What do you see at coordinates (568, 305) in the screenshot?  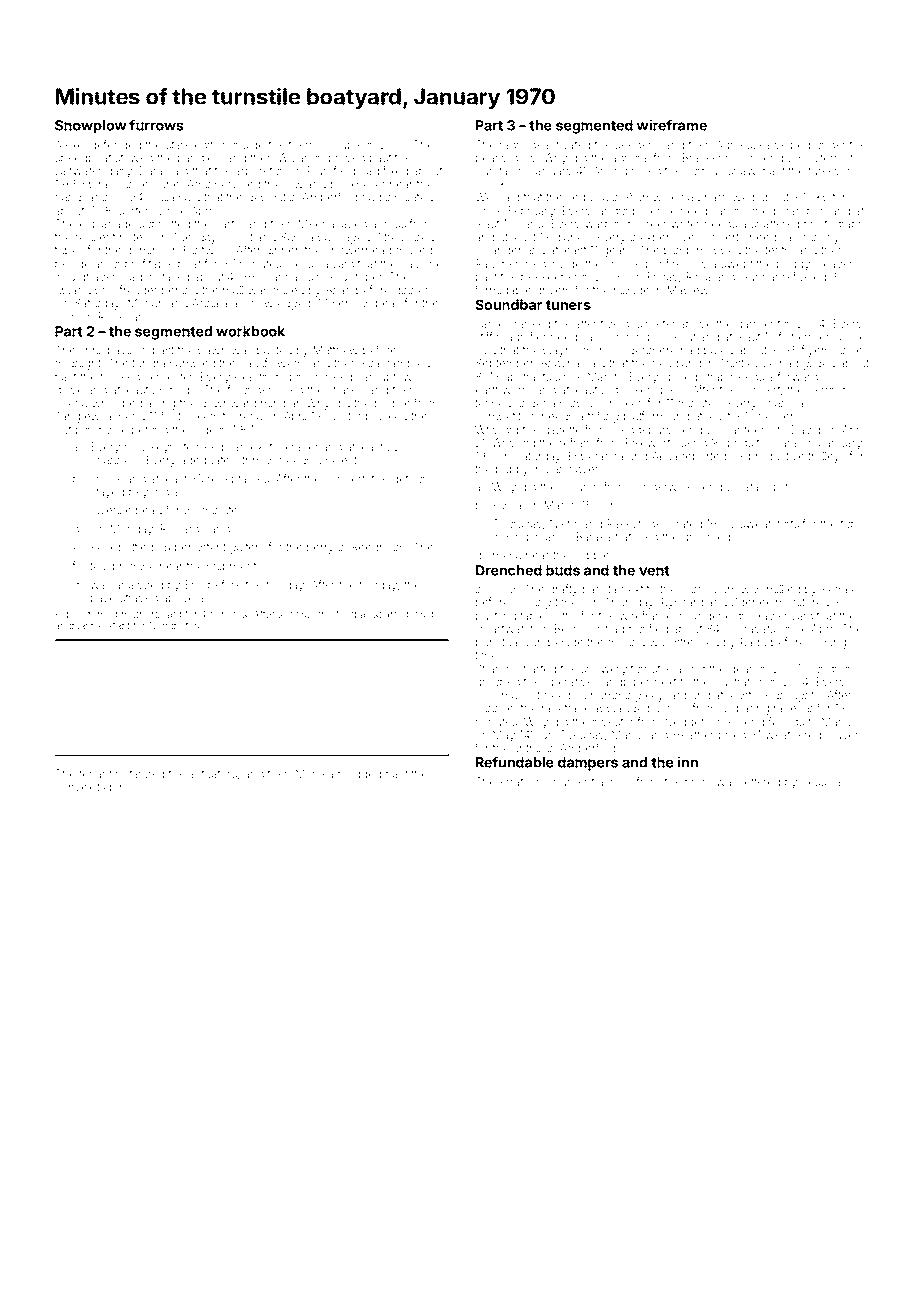 I see `tuners` at bounding box center [568, 305].
